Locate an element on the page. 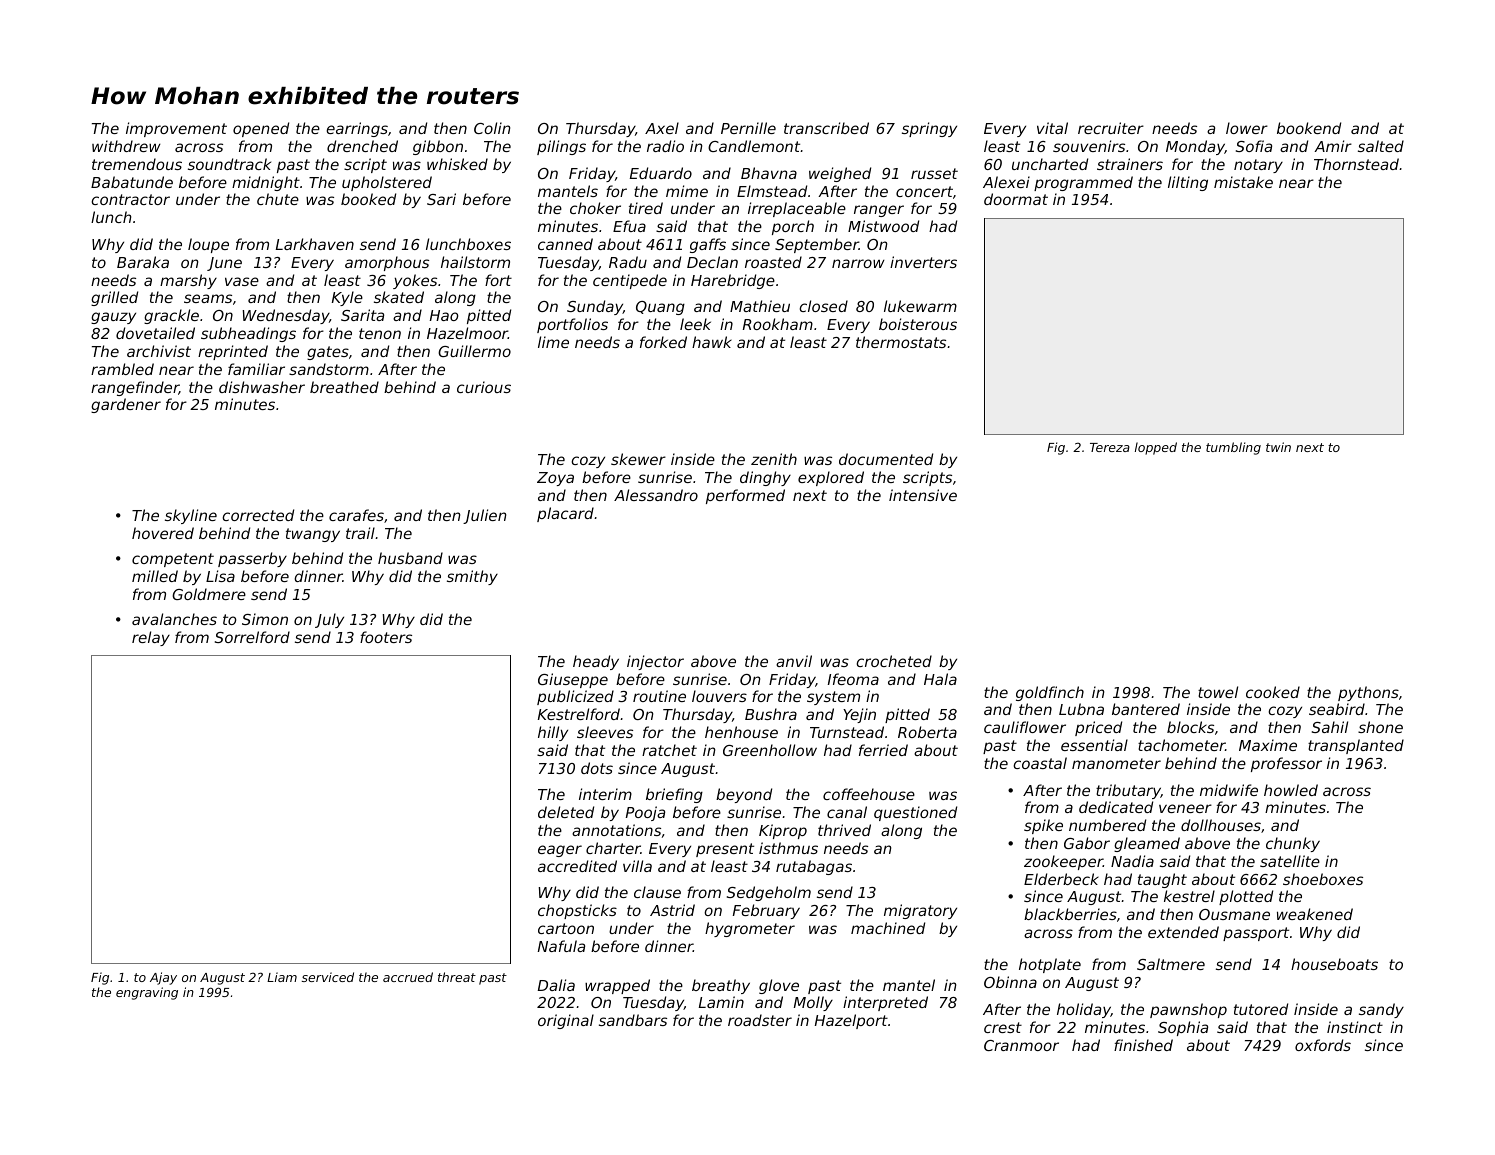 This document has height=1155, width=1495. chunky is located at coordinates (1293, 844).
